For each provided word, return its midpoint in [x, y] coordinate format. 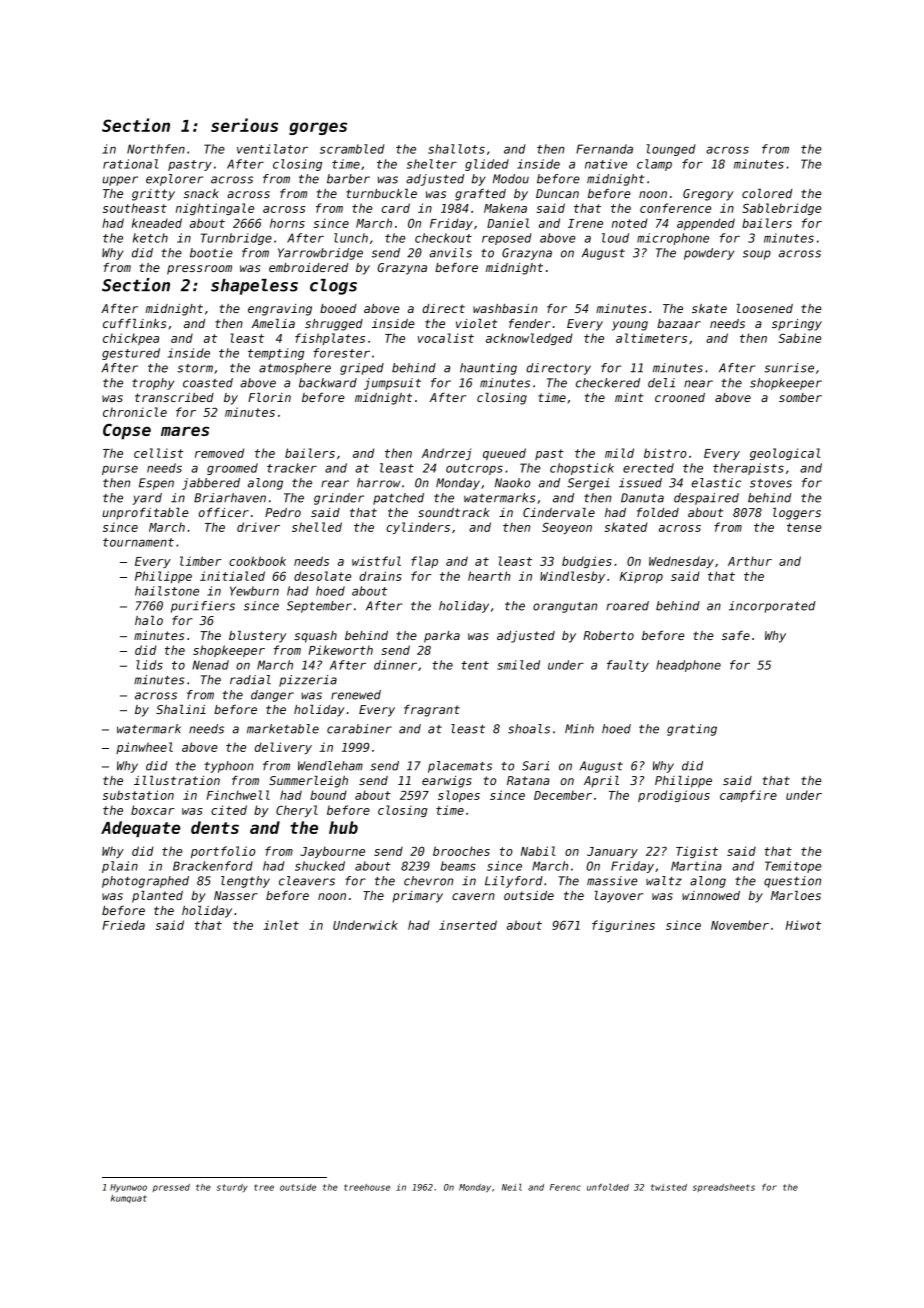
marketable [283, 729]
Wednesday [681, 562]
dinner [395, 665]
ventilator [272, 149]
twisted [669, 1187]
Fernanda [604, 149]
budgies [587, 562]
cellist [158, 453]
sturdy [232, 1188]
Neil [512, 1187]
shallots [456, 149]
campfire [748, 796]
